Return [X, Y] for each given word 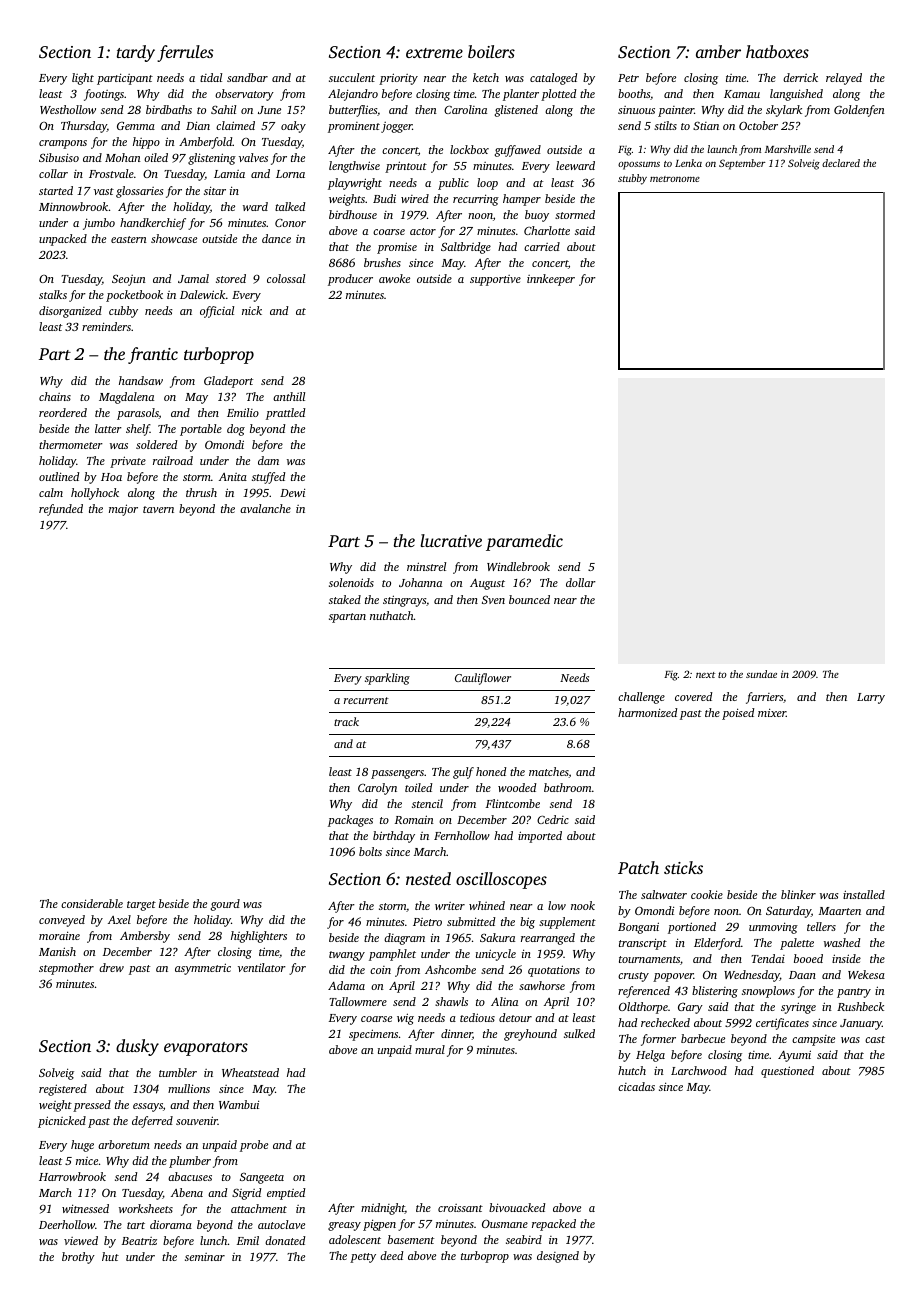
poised [738, 714]
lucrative [451, 540]
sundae [761, 674]
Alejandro [353, 95]
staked [345, 599]
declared [841, 163]
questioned [787, 1072]
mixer [772, 712]
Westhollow [68, 109]
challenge [641, 698]
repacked [554, 1225]
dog [236, 430]
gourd [225, 905]
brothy [78, 1258]
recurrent [366, 700]
